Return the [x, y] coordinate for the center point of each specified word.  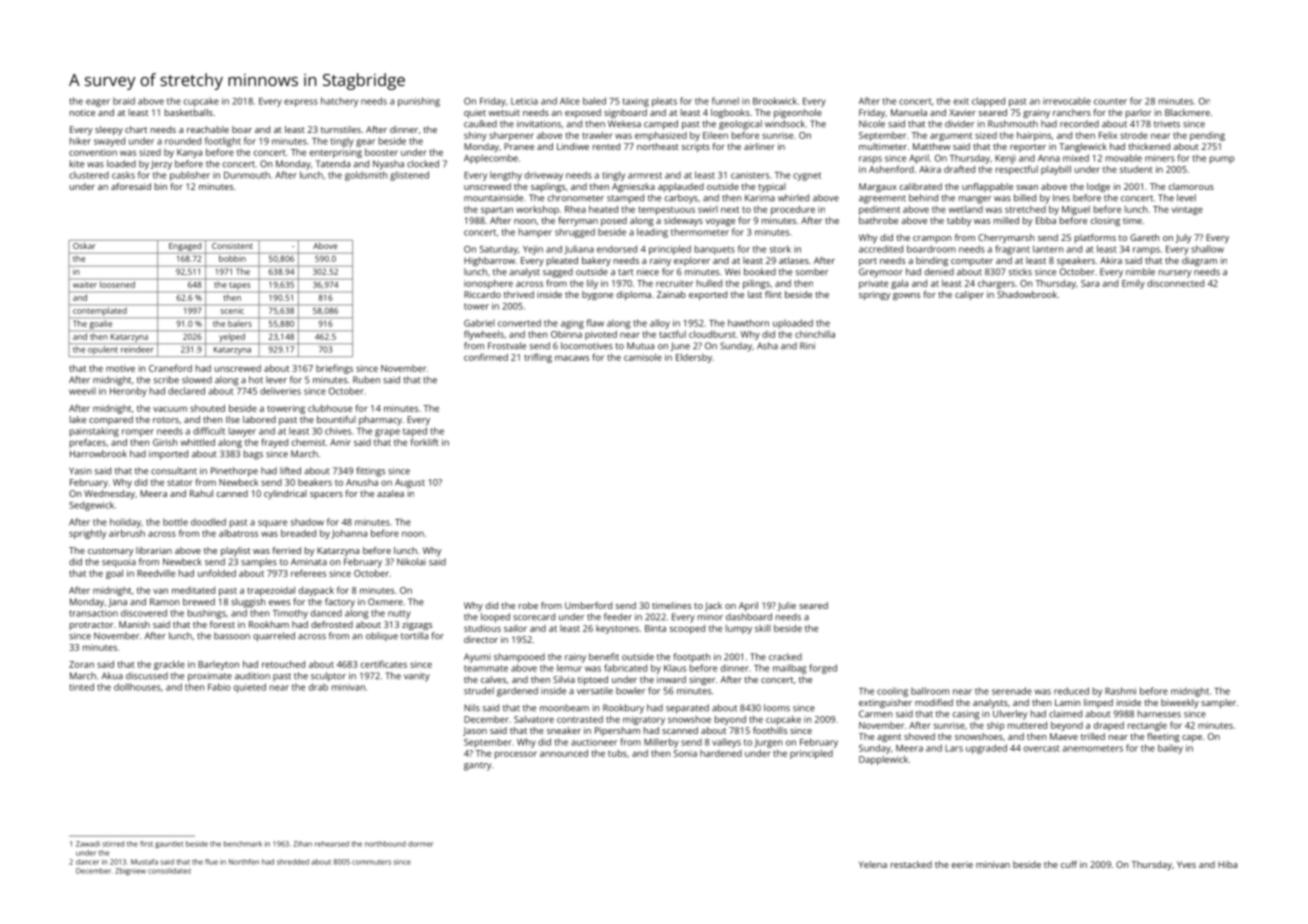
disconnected [1175, 283]
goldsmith [366, 176]
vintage [1187, 210]
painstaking [94, 432]
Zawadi [88, 844]
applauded [681, 187]
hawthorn [748, 323]
